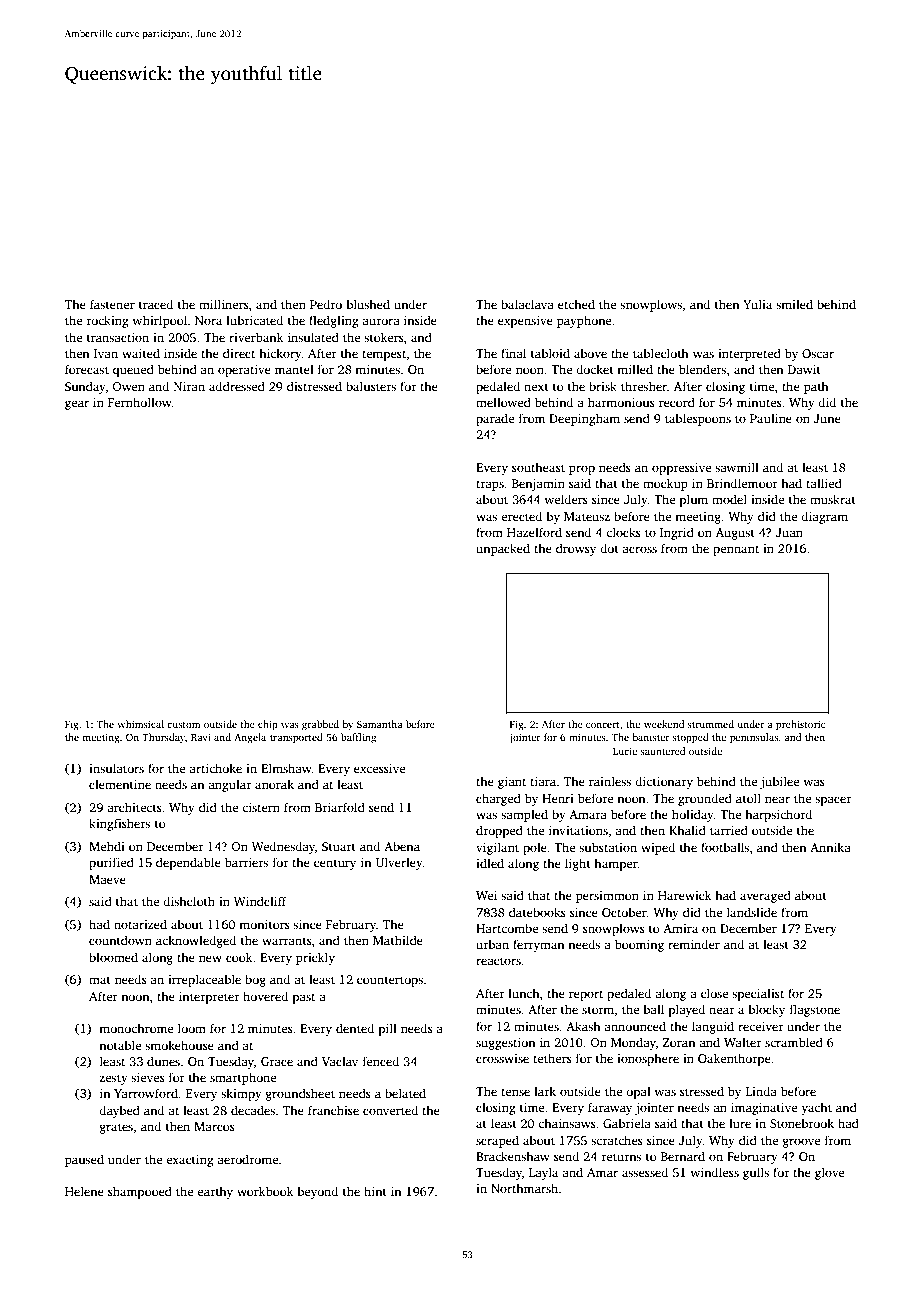 The width and height of the screenshot is (924, 1308). Describe the element at coordinates (794, 1042) in the screenshot. I see `scrambled` at that location.
